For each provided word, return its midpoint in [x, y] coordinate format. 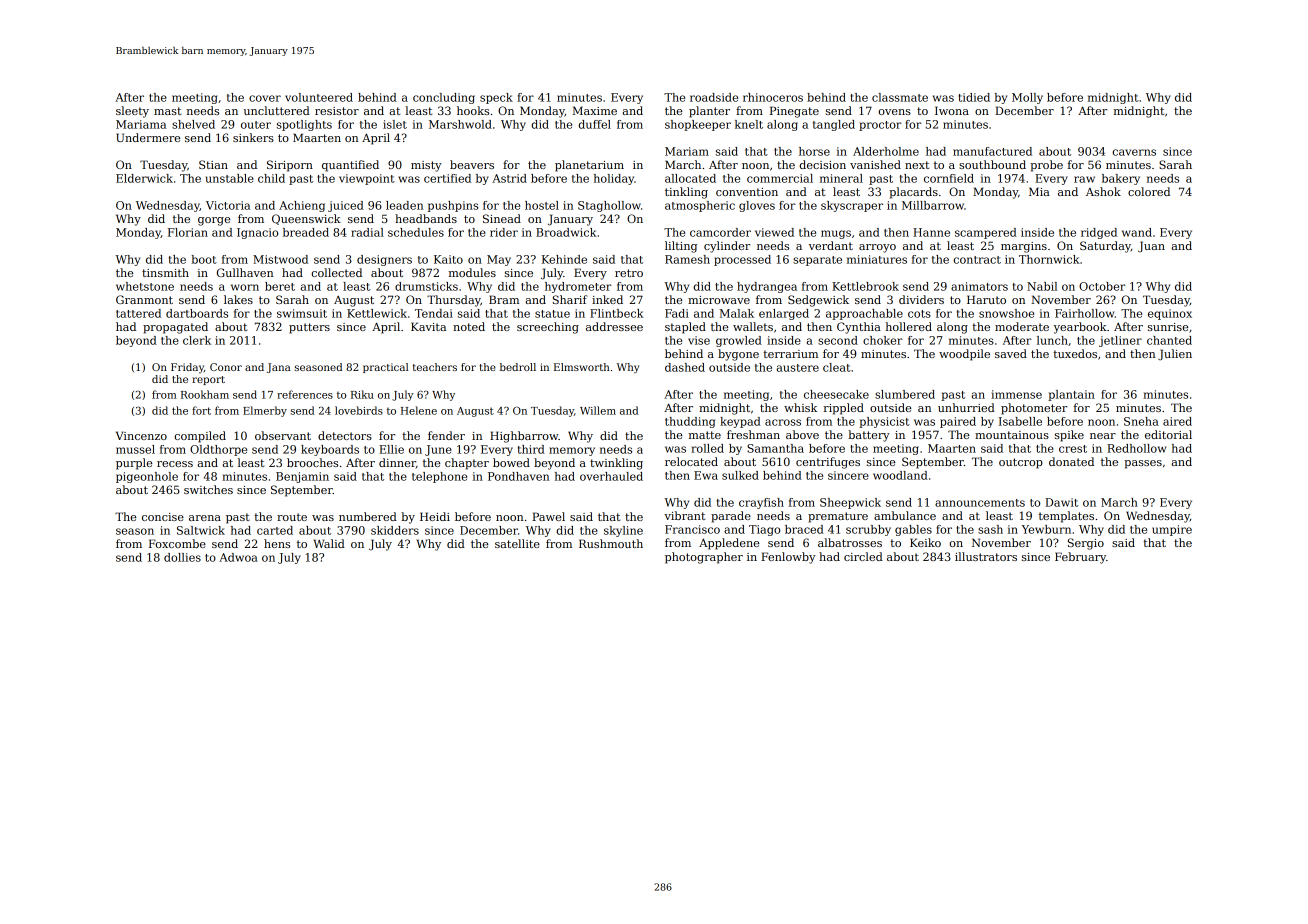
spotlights [304, 125]
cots [919, 314]
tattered [138, 313]
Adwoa [238, 557]
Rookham [205, 394]
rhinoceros [773, 97]
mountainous [1012, 435]
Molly [1027, 98]
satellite [517, 543]
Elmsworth [582, 367]
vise [699, 340]
